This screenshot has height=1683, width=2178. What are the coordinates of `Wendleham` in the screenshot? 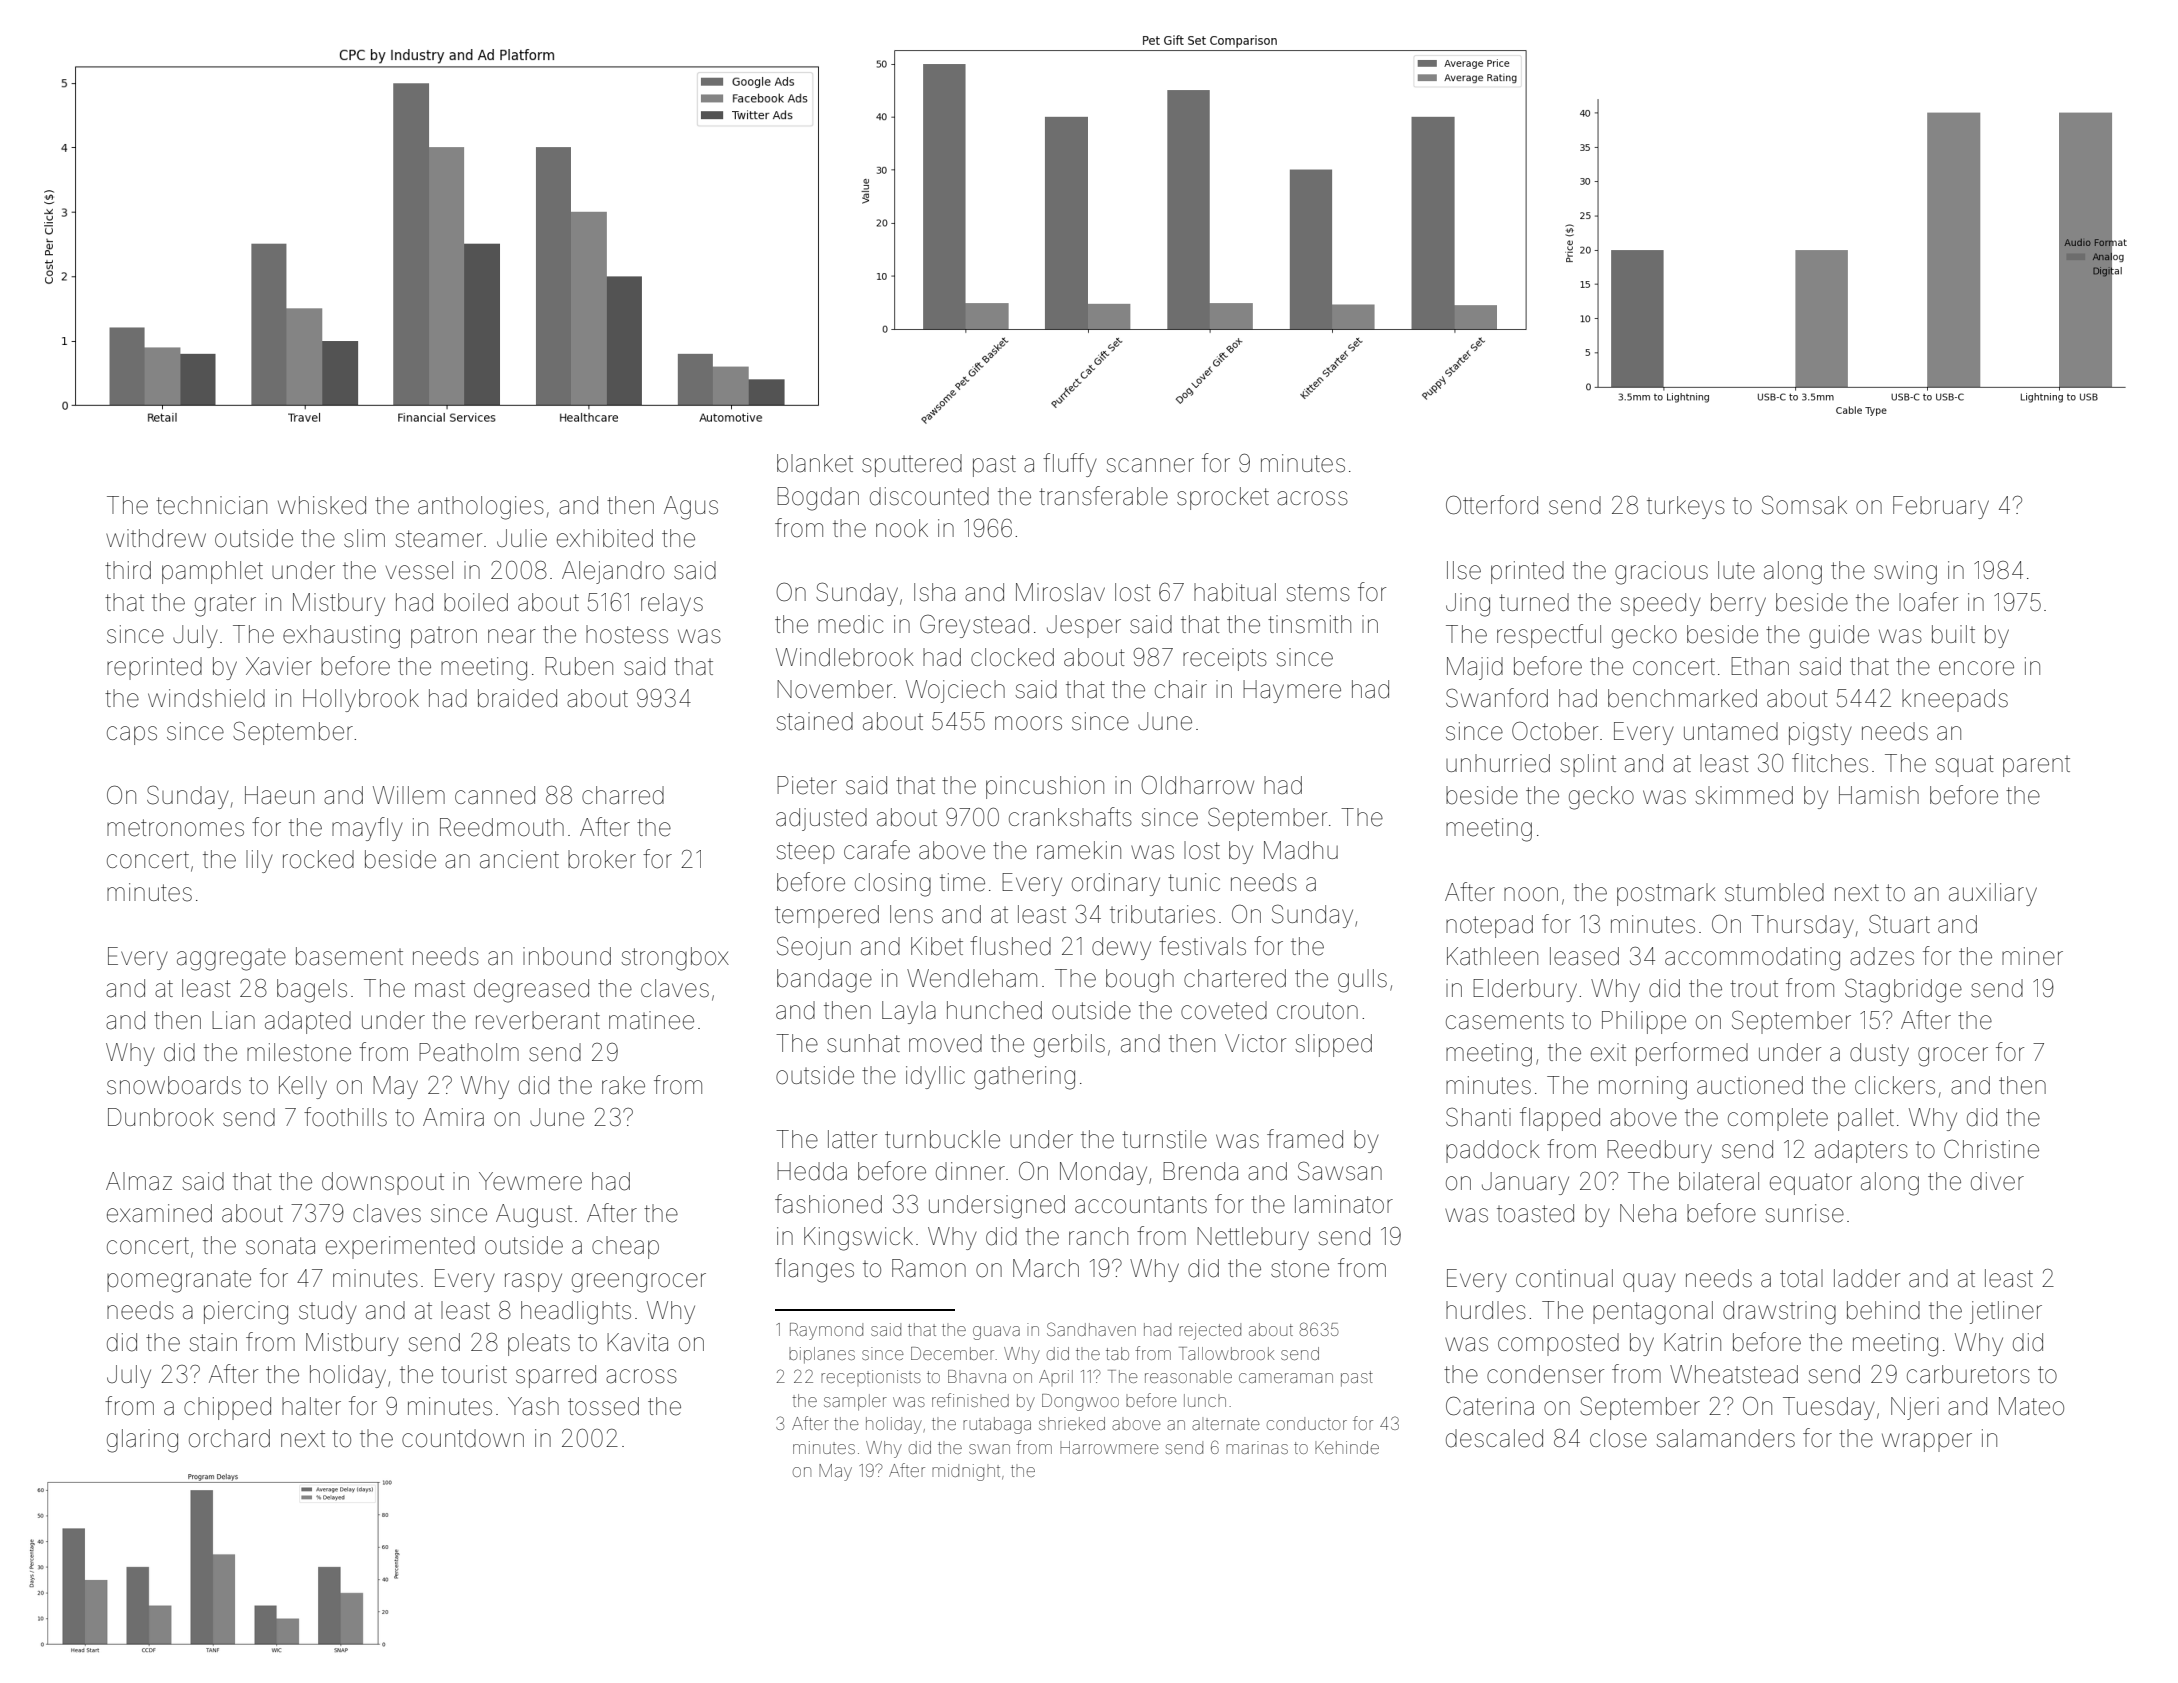 It's located at (972, 978).
